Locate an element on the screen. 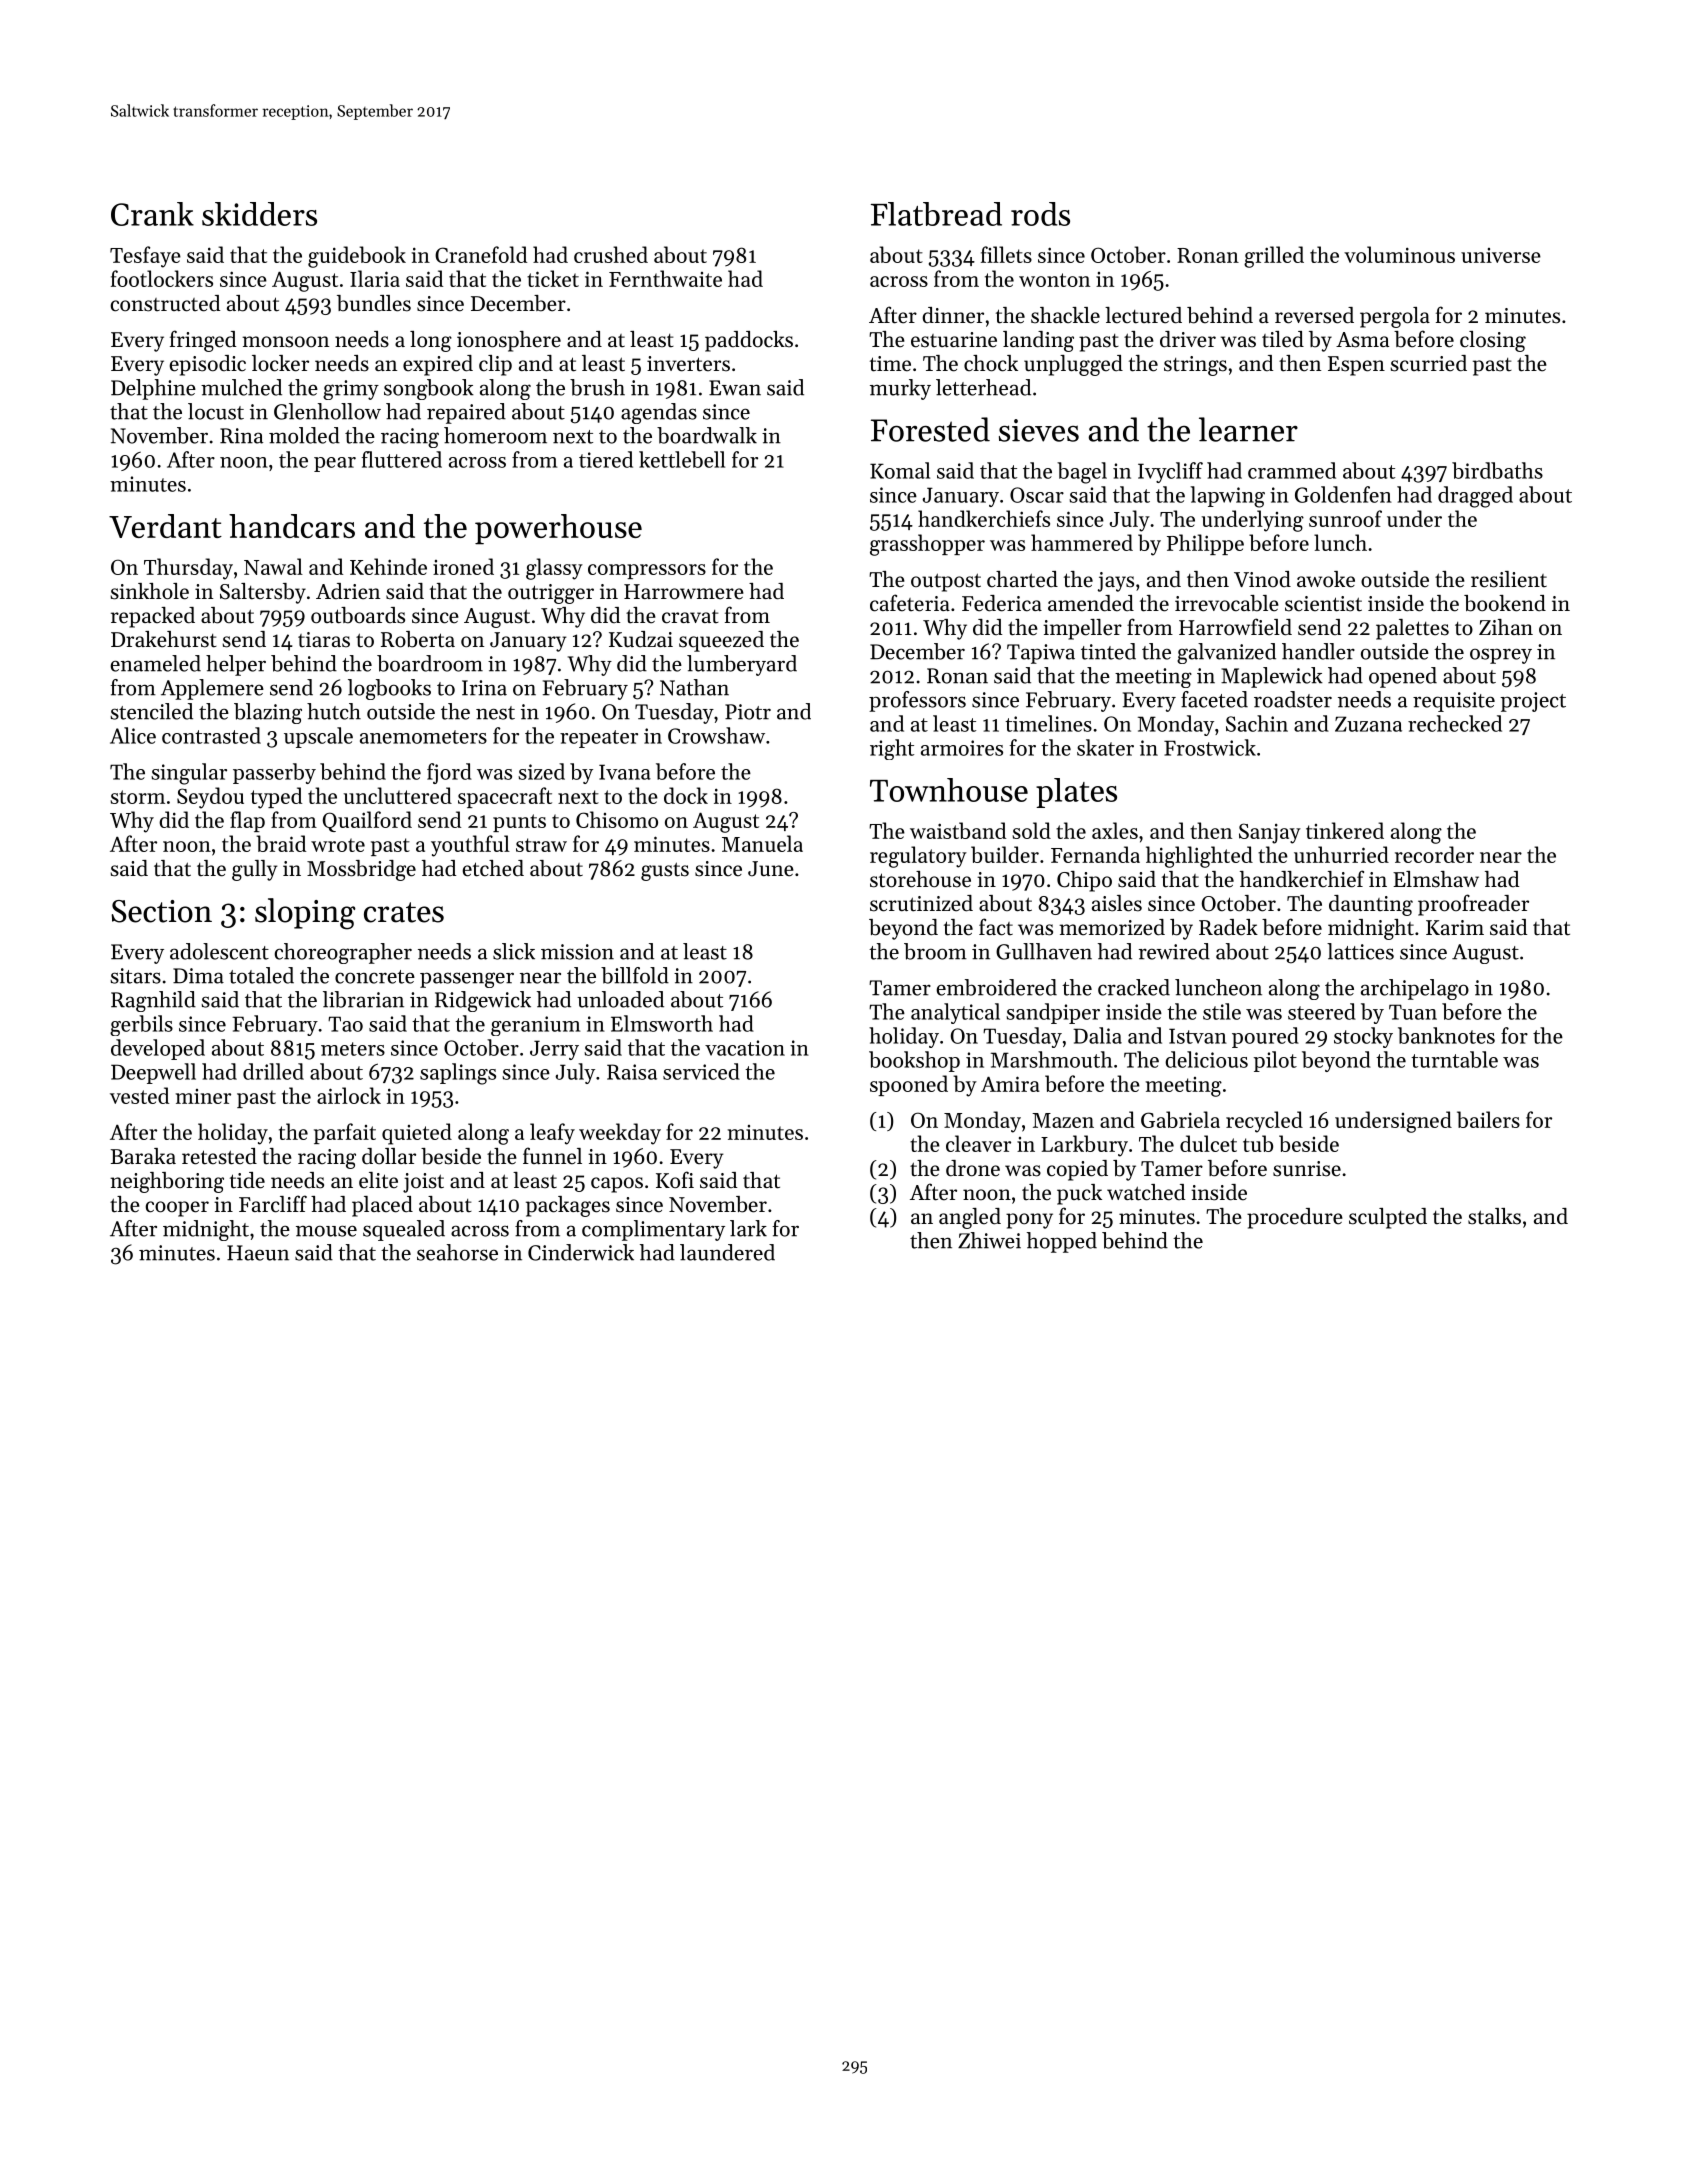 The image size is (1683, 2178). gusts is located at coordinates (665, 871).
